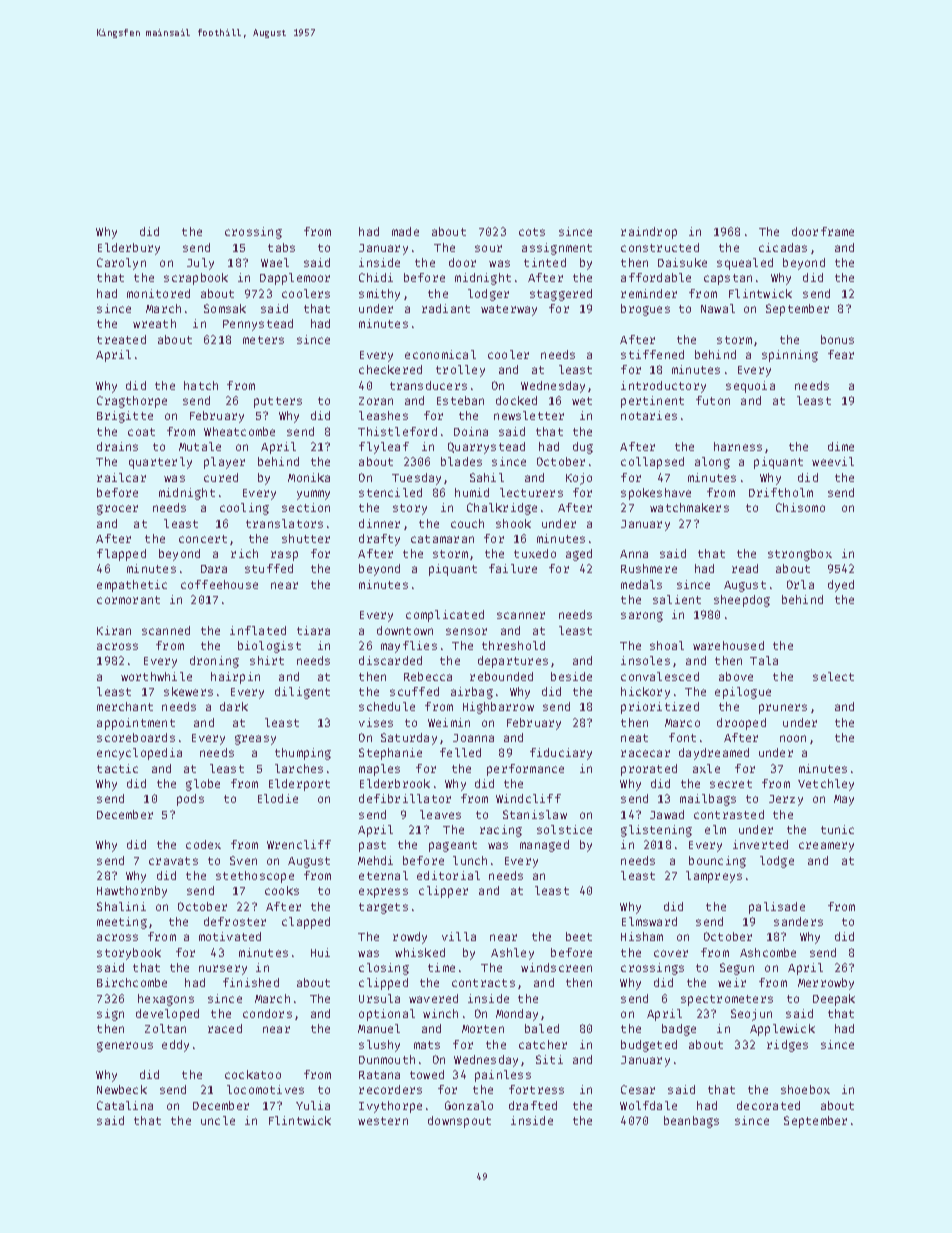 Image resolution: width=952 pixels, height=1233 pixels. What do you see at coordinates (714, 877) in the screenshot?
I see `lampreys` at bounding box center [714, 877].
